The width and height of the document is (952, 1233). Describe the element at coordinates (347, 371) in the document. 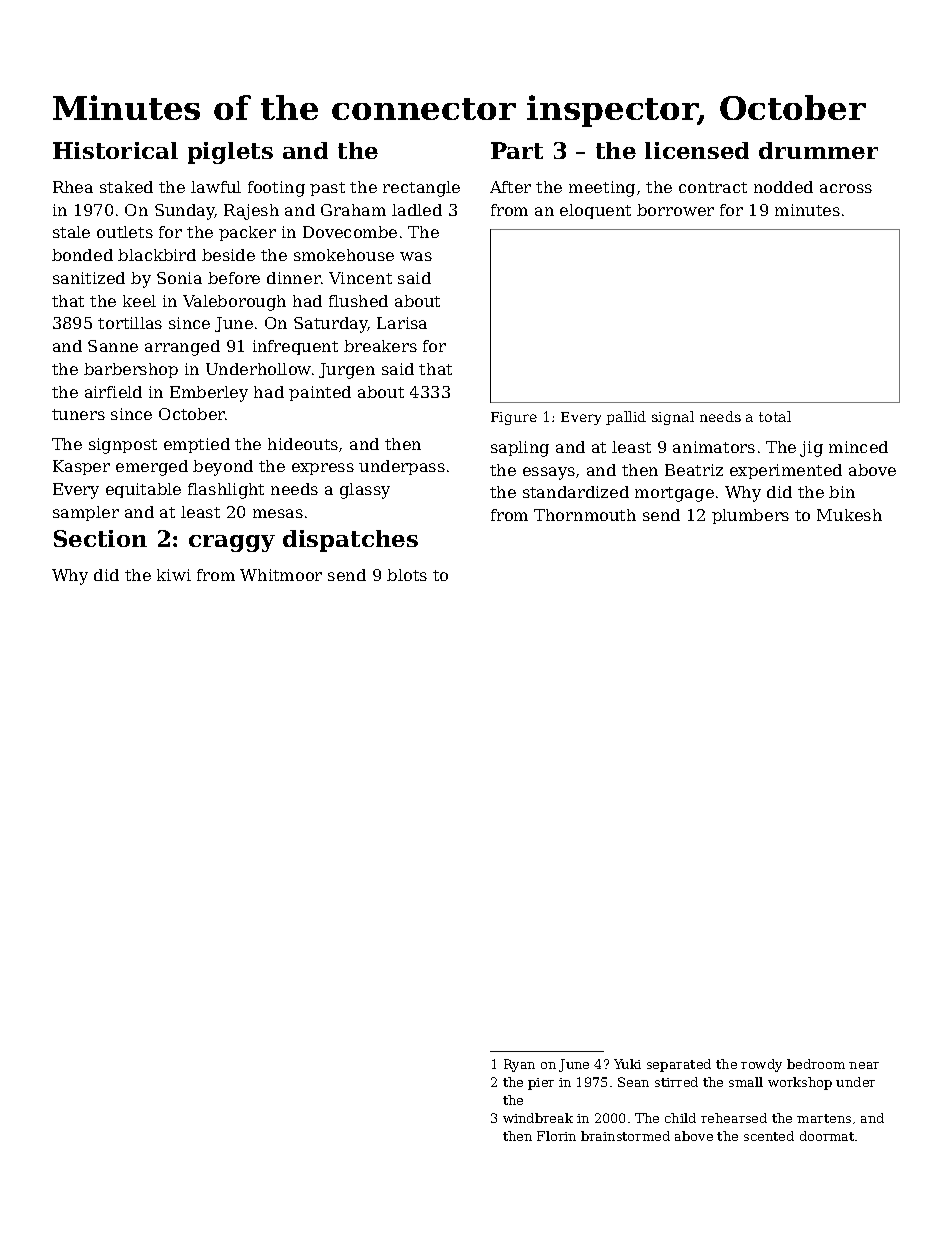

I see `Jurgen` at that location.
